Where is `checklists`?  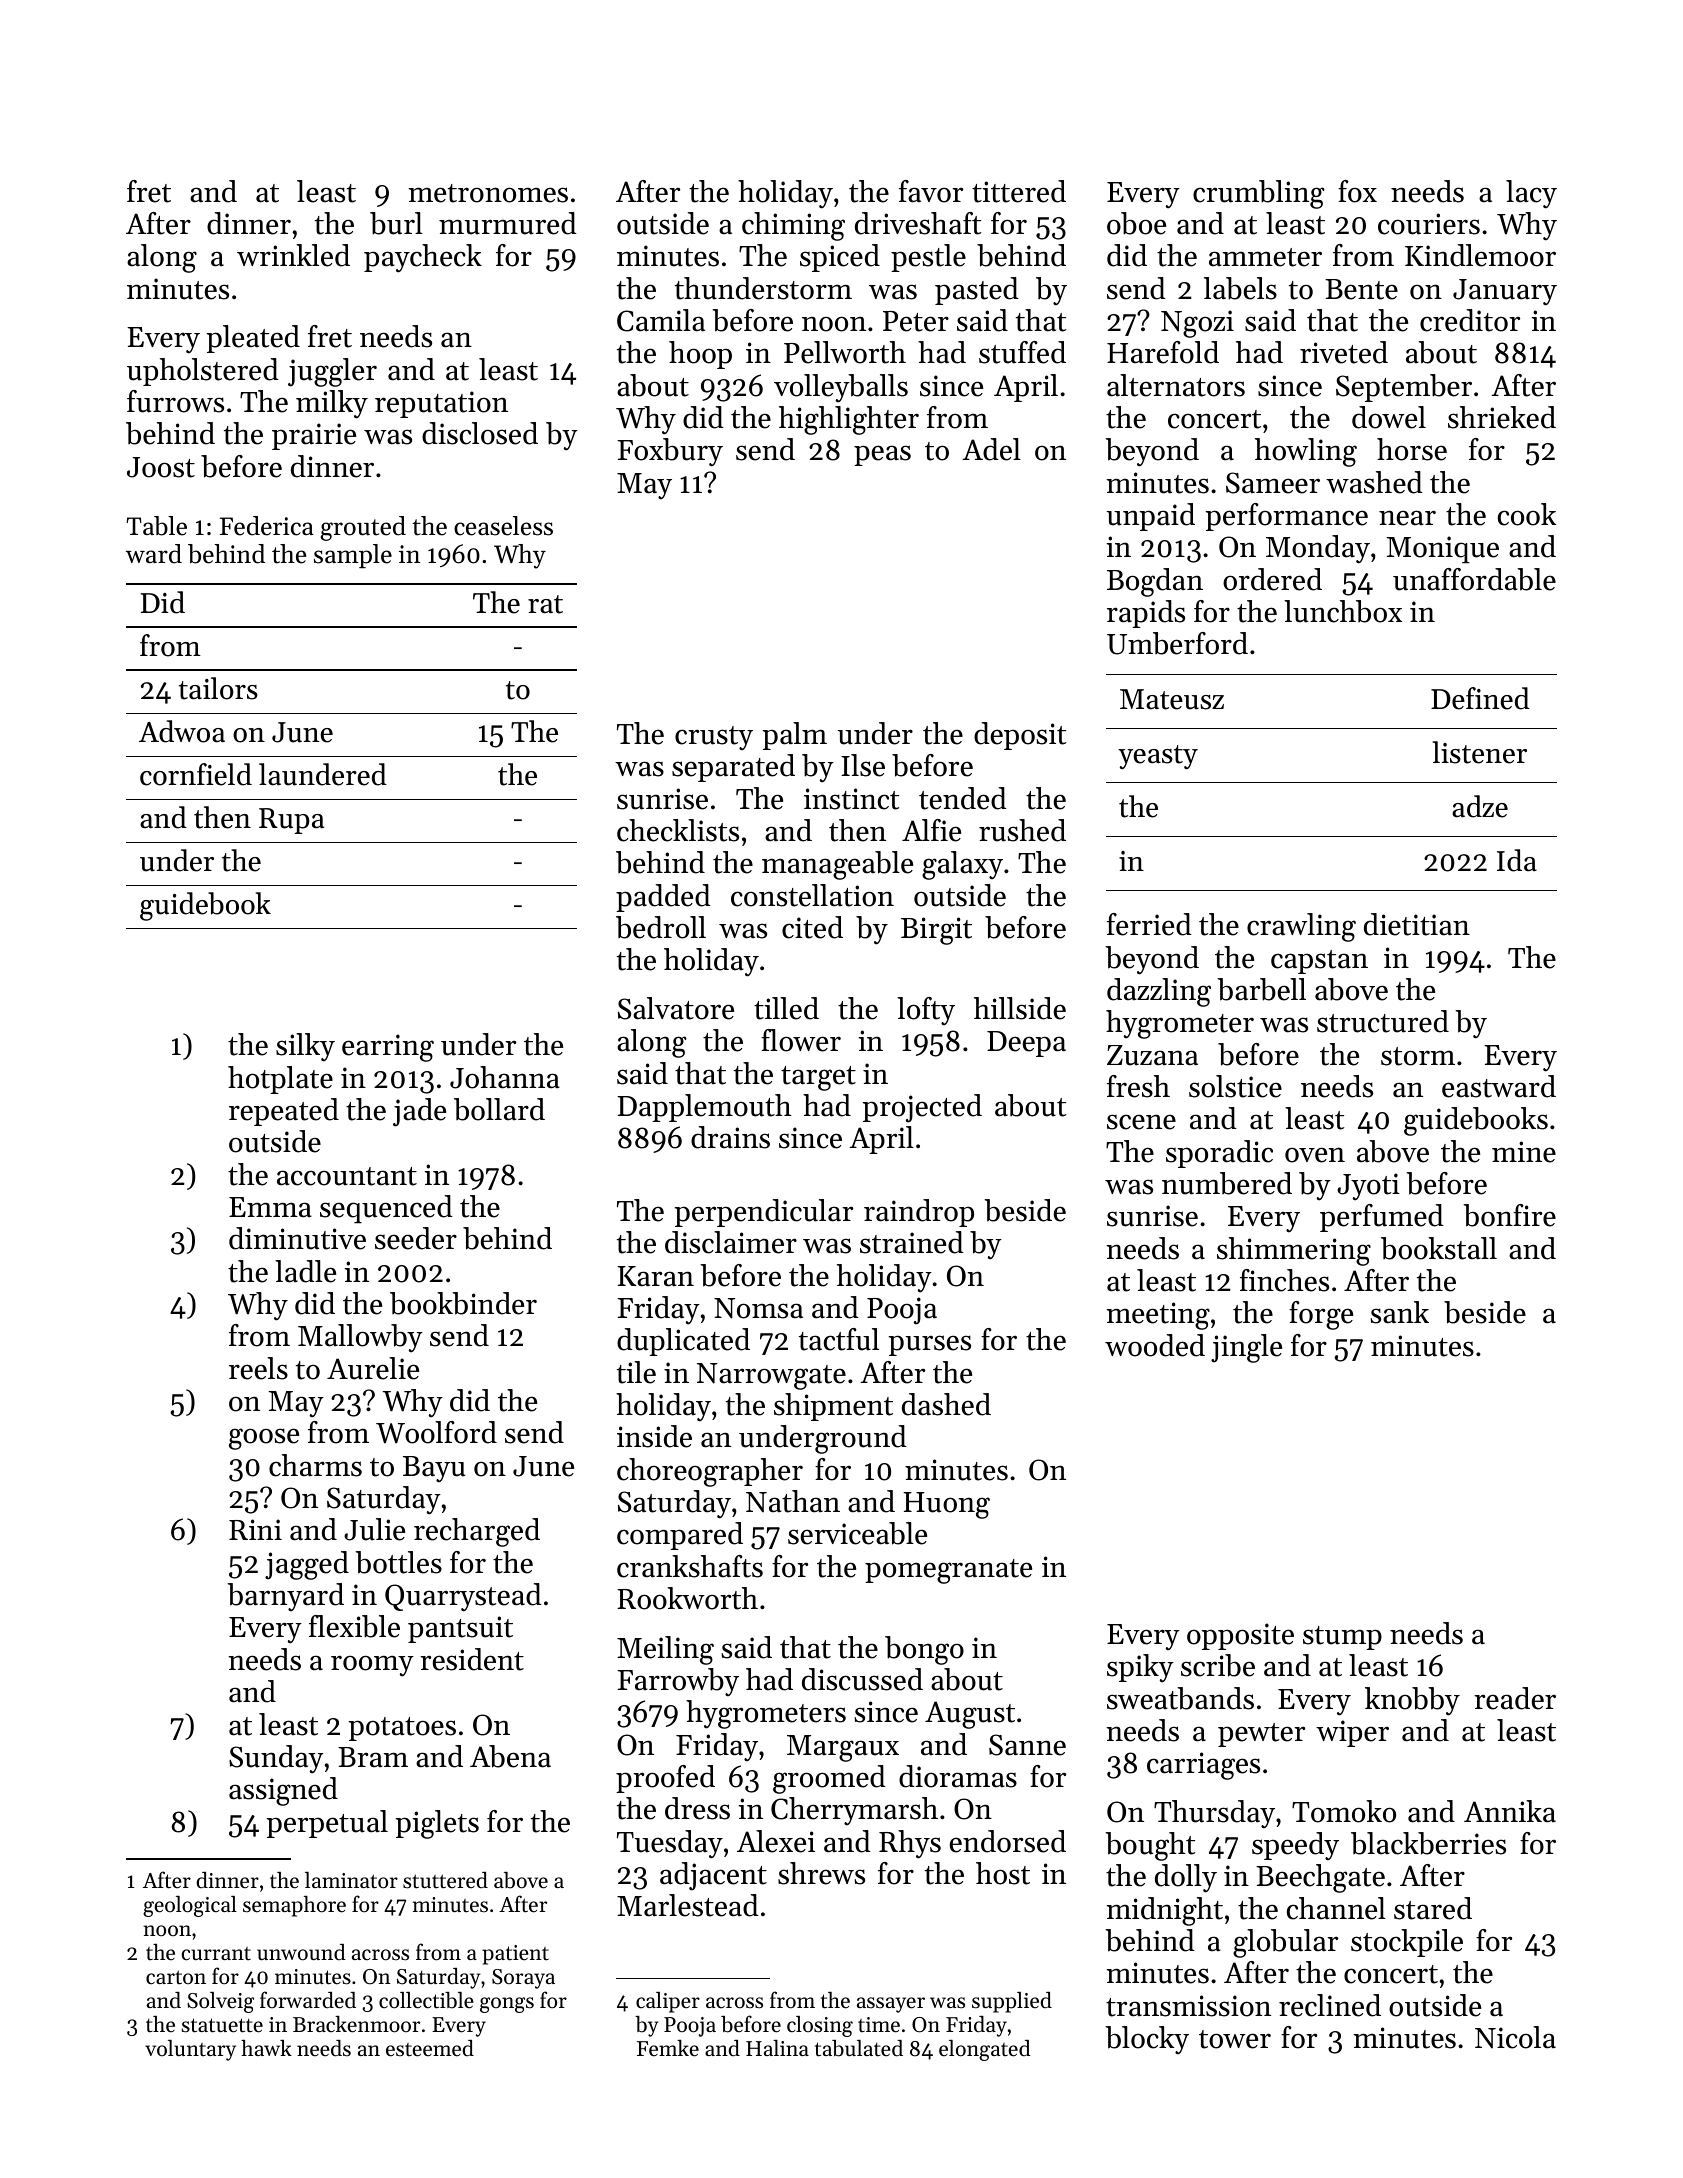 checklists is located at coordinates (678, 830).
